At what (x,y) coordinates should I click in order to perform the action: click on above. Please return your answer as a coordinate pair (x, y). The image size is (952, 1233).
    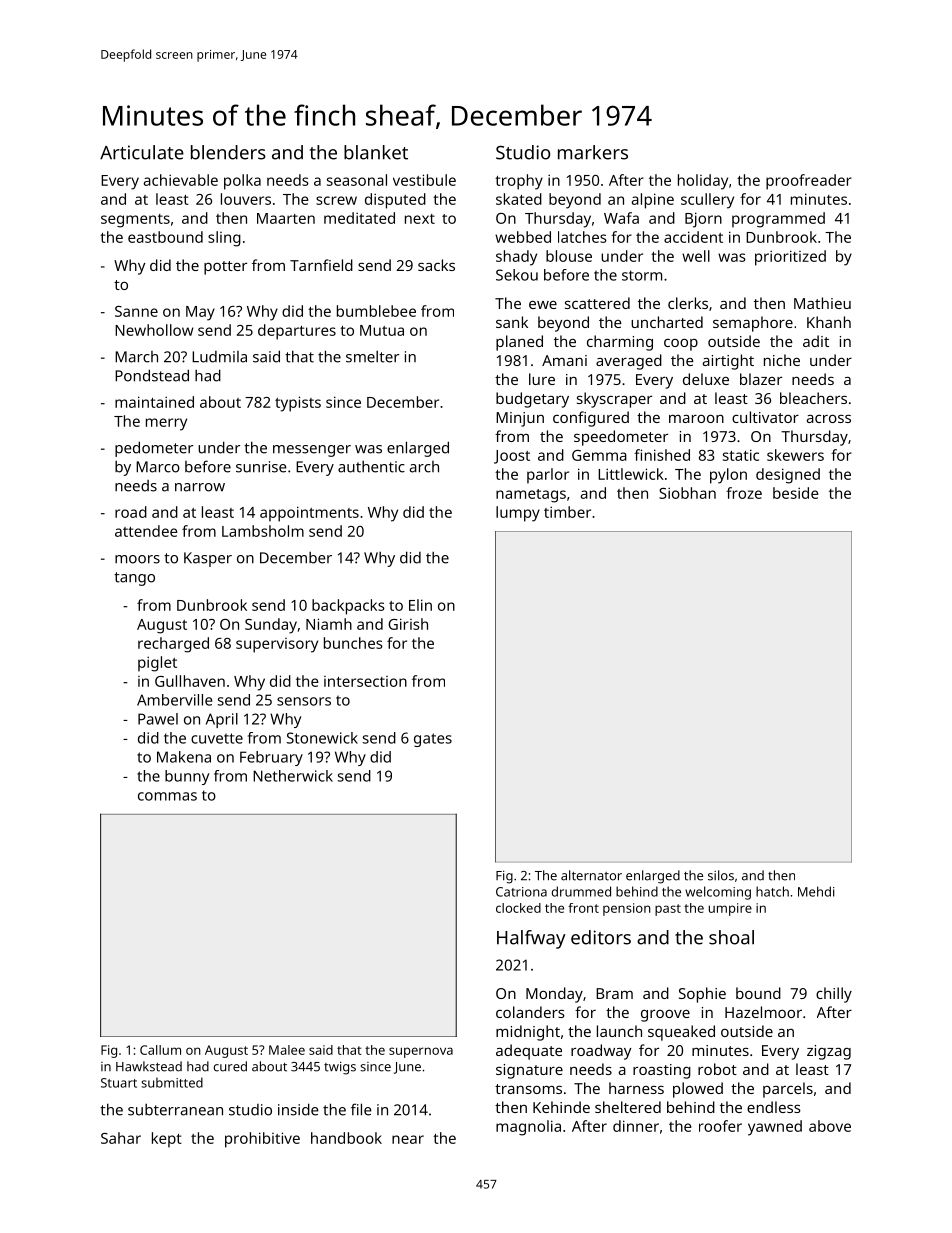
    Looking at the image, I should click on (830, 1126).
